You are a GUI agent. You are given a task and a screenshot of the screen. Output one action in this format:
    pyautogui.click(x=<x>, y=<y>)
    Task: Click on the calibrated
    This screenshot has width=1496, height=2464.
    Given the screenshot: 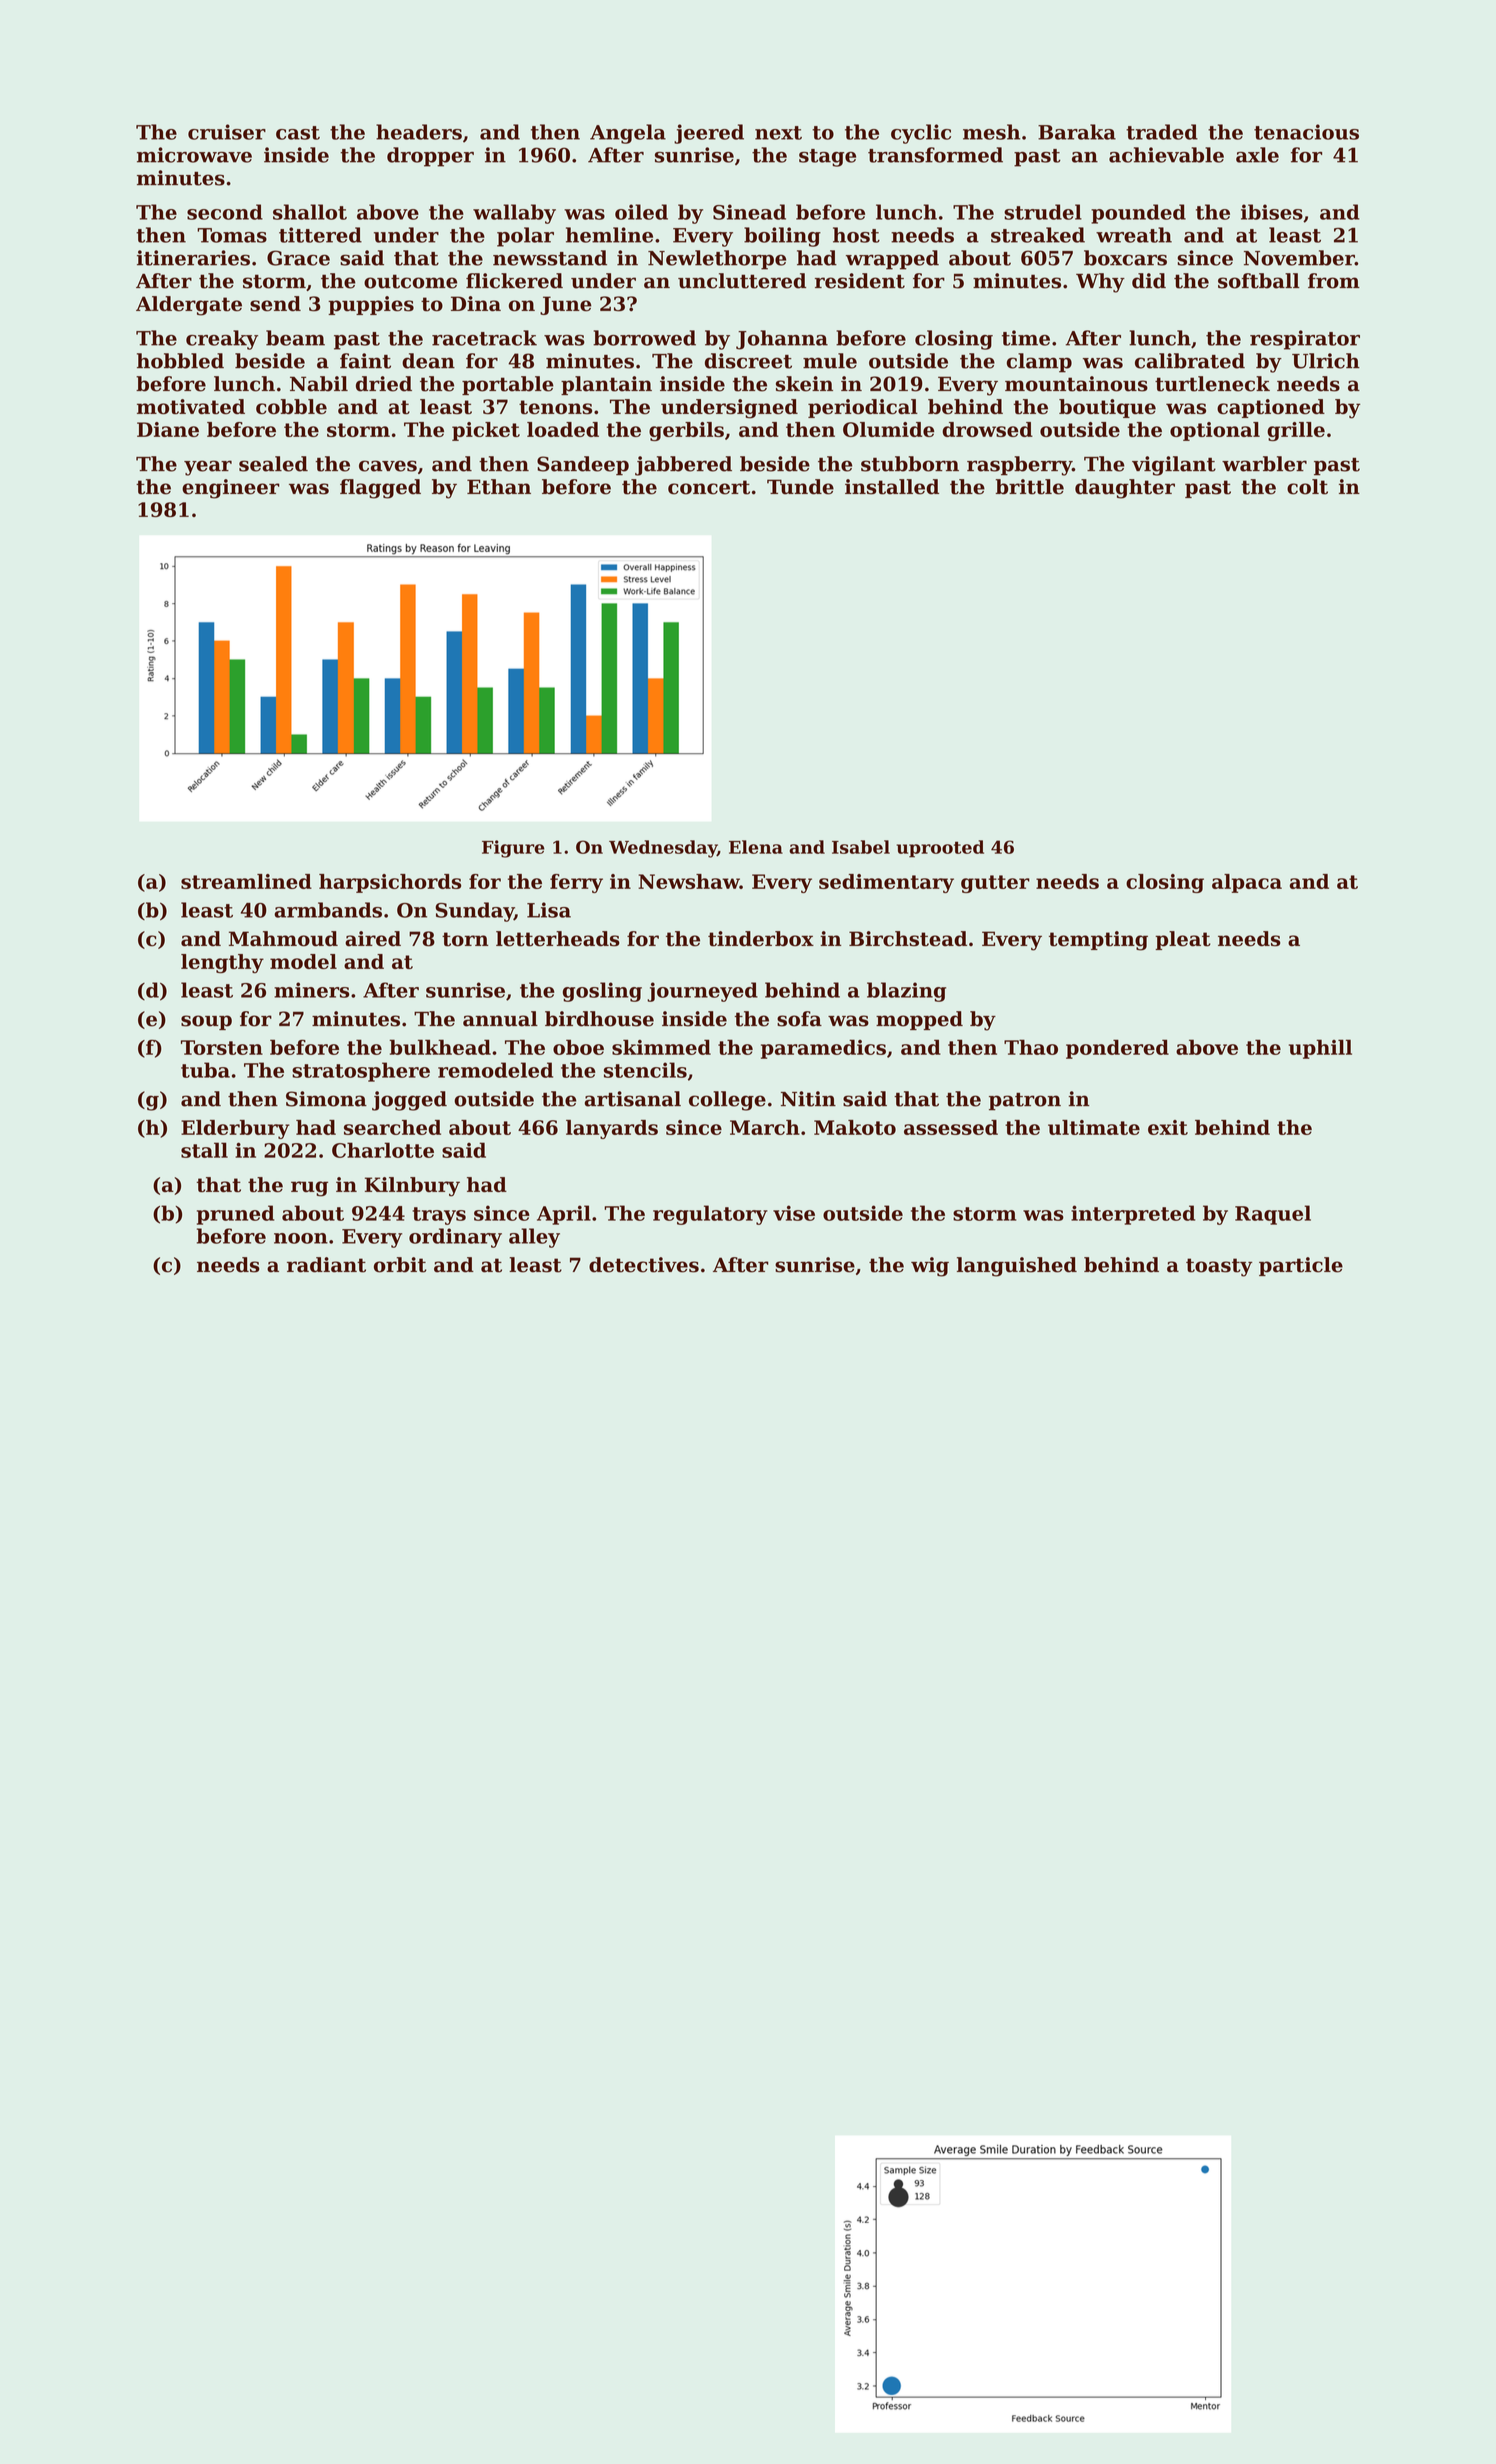 What is the action you would take?
    pyautogui.click(x=1190, y=361)
